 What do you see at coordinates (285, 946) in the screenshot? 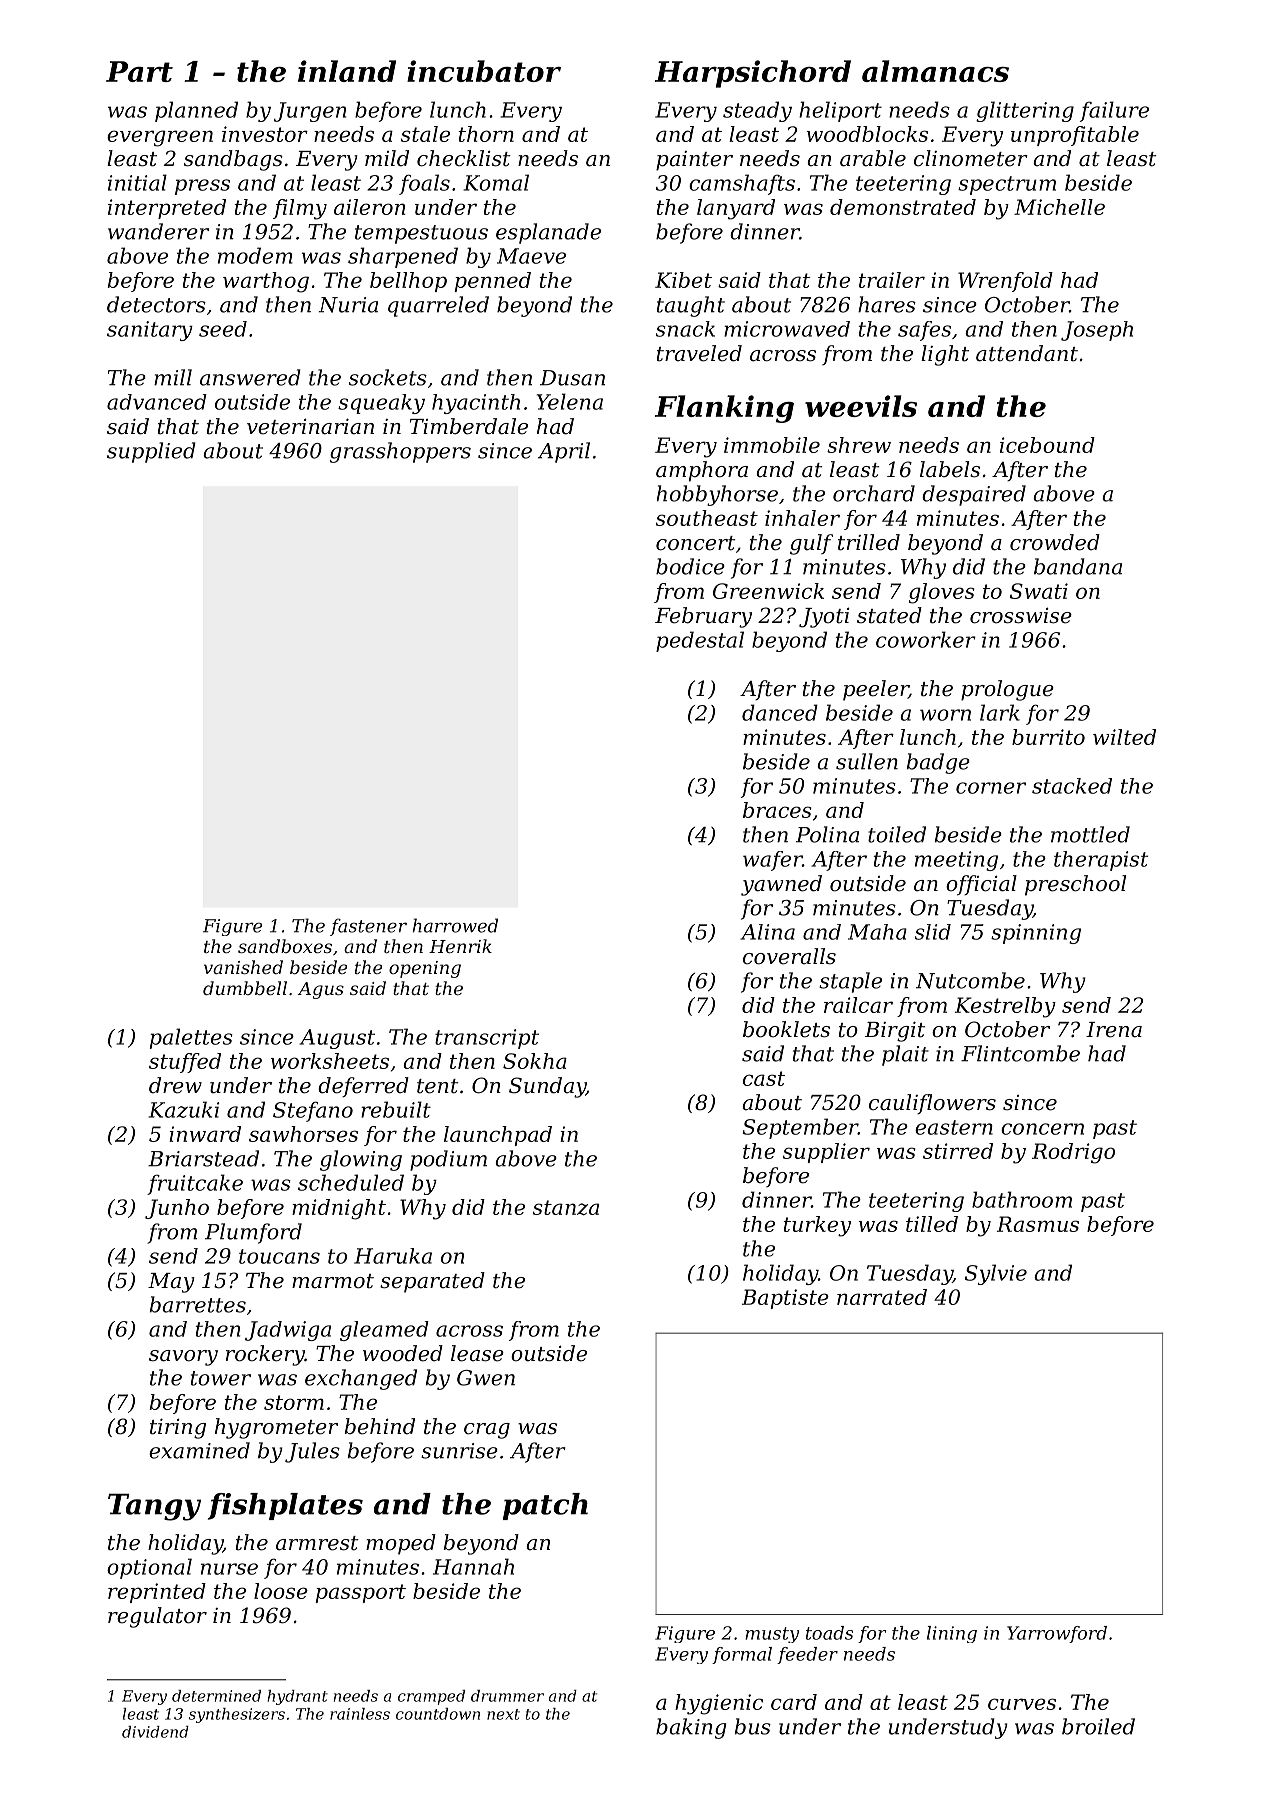
I see `sandboxes` at bounding box center [285, 946].
